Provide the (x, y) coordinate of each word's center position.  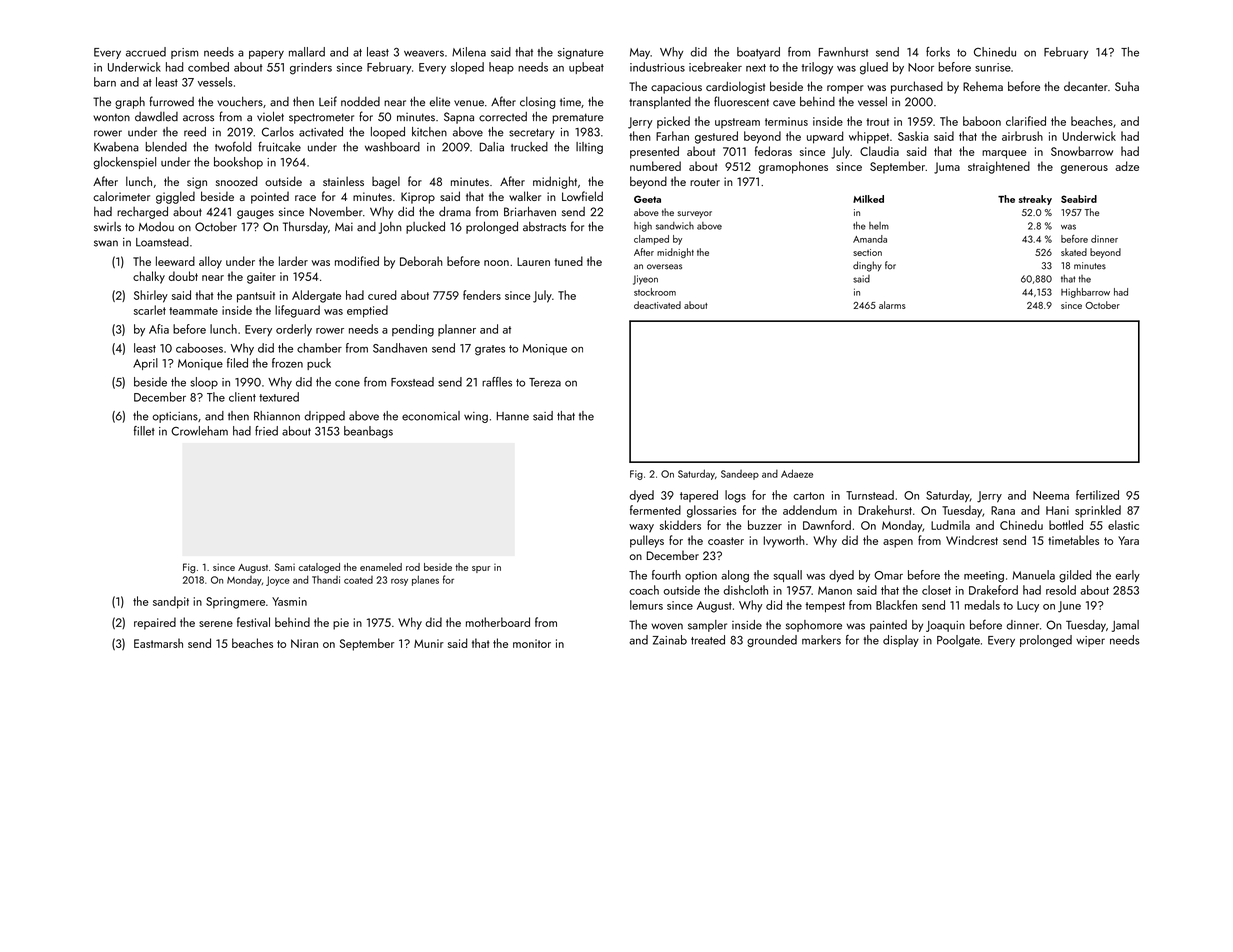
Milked (868, 199)
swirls (107, 227)
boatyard (758, 53)
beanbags (368, 432)
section (867, 252)
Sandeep (740, 475)
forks (938, 52)
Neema (1051, 495)
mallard (307, 52)
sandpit (171, 602)
